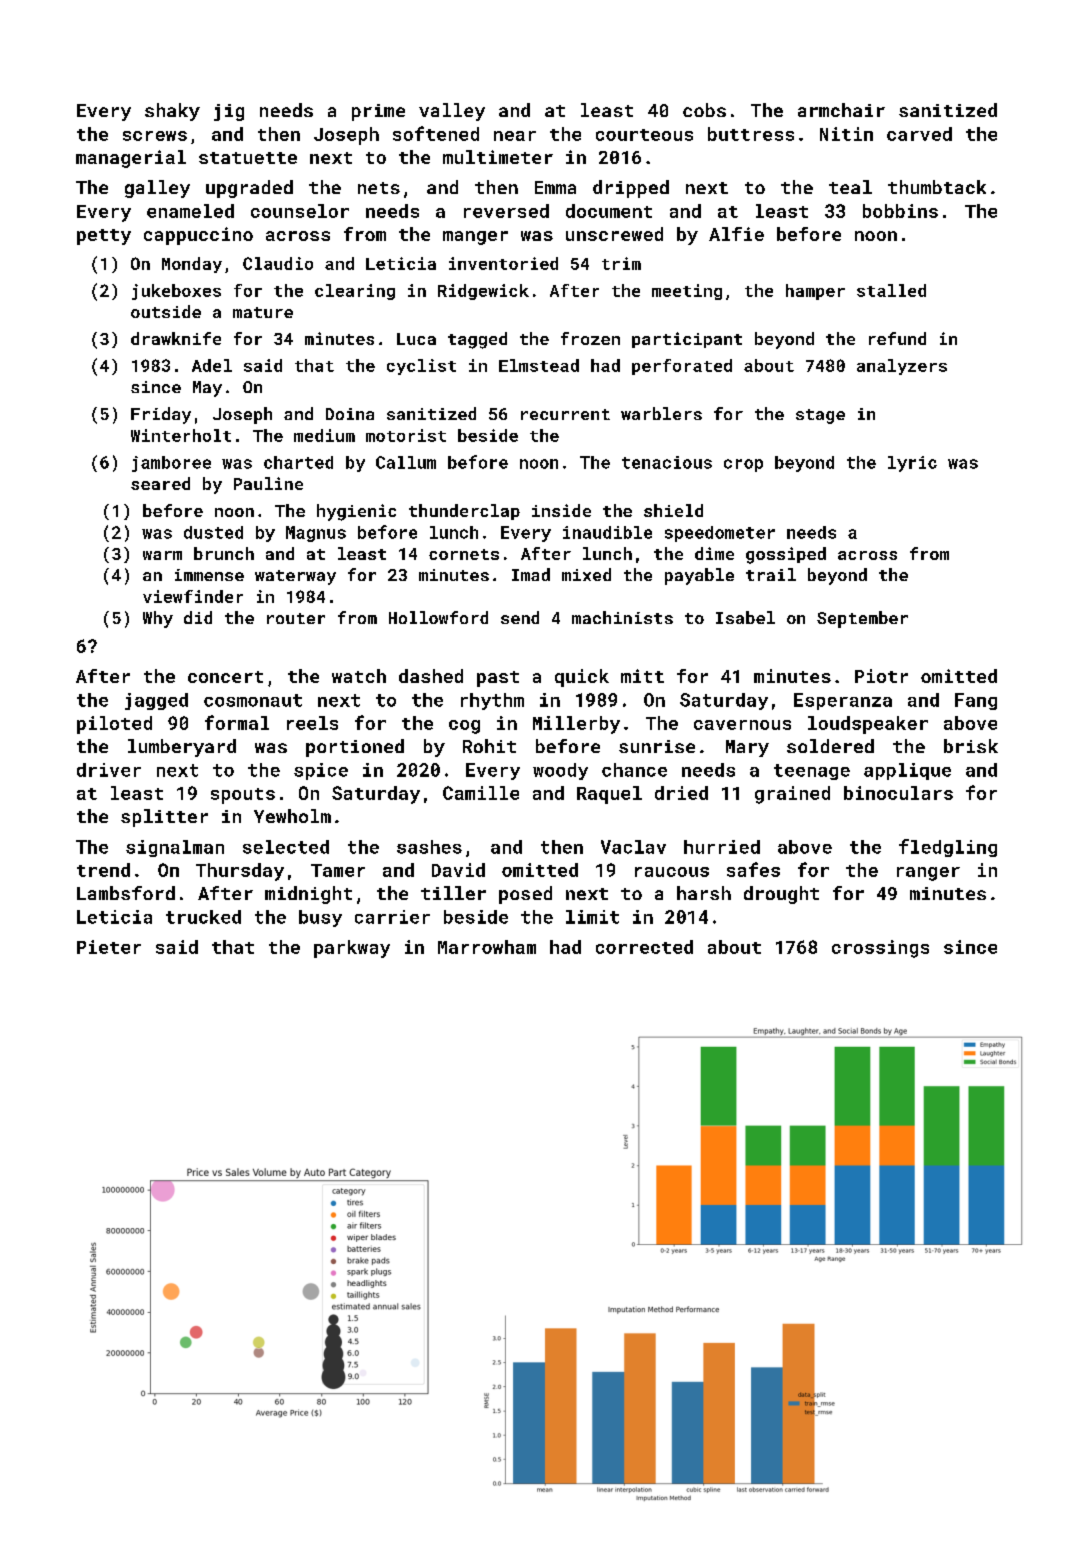 The image size is (1074, 1556). What do you see at coordinates (109, 770) in the page?
I see `driver` at bounding box center [109, 770].
